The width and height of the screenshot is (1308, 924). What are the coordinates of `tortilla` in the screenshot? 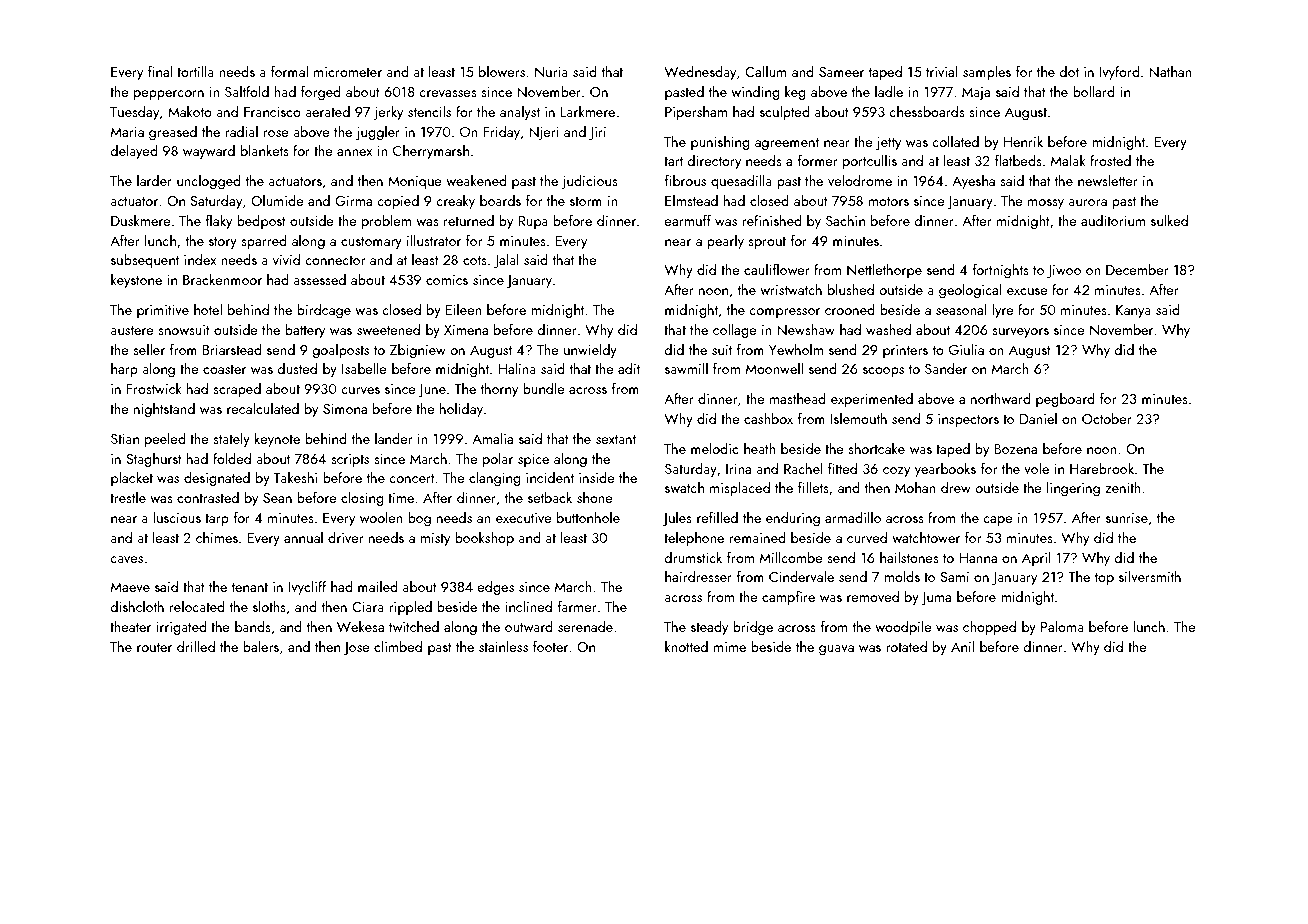 It's located at (195, 71).
